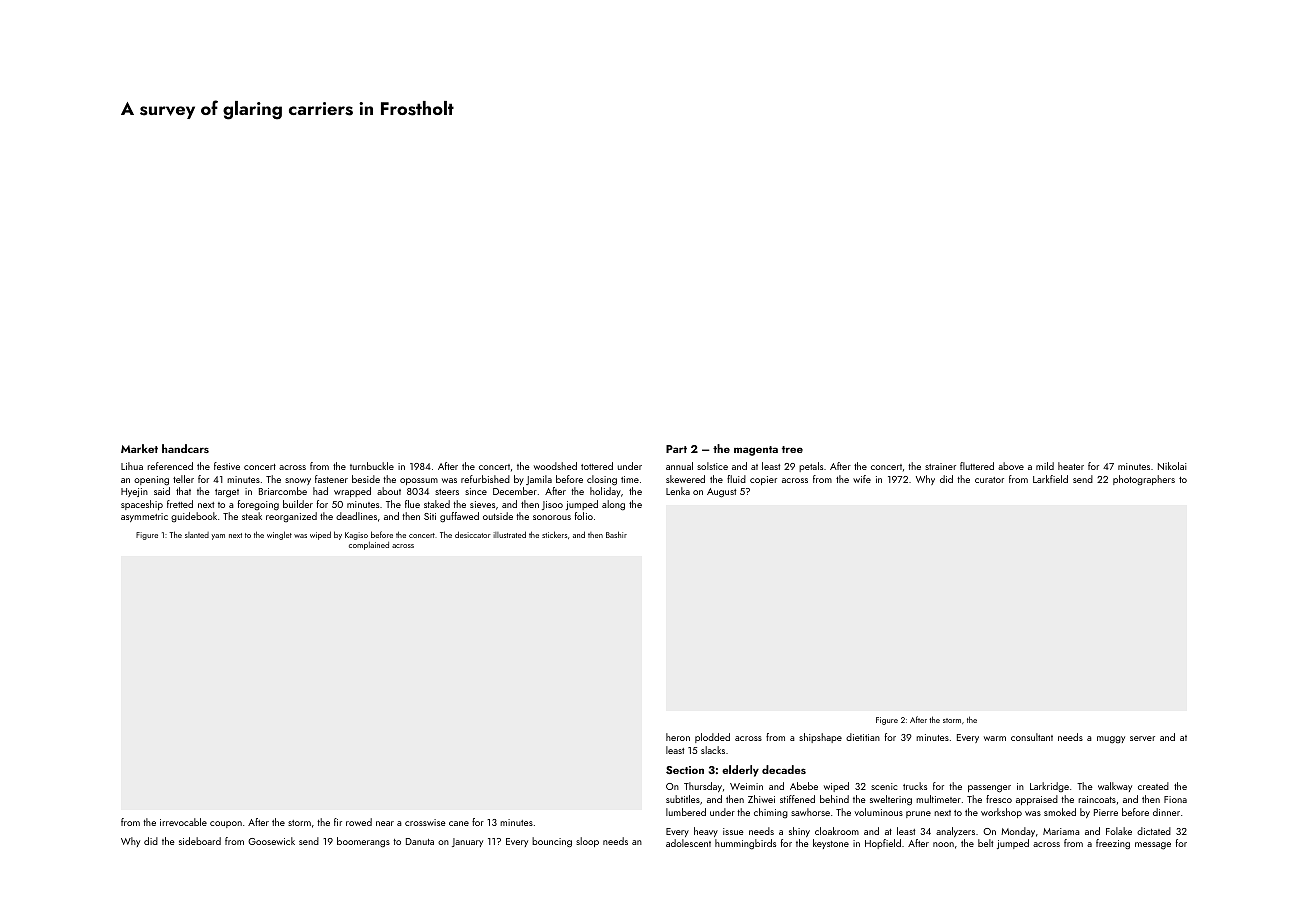 The image size is (1308, 924). What do you see at coordinates (1144, 480) in the screenshot?
I see `photographers` at bounding box center [1144, 480].
